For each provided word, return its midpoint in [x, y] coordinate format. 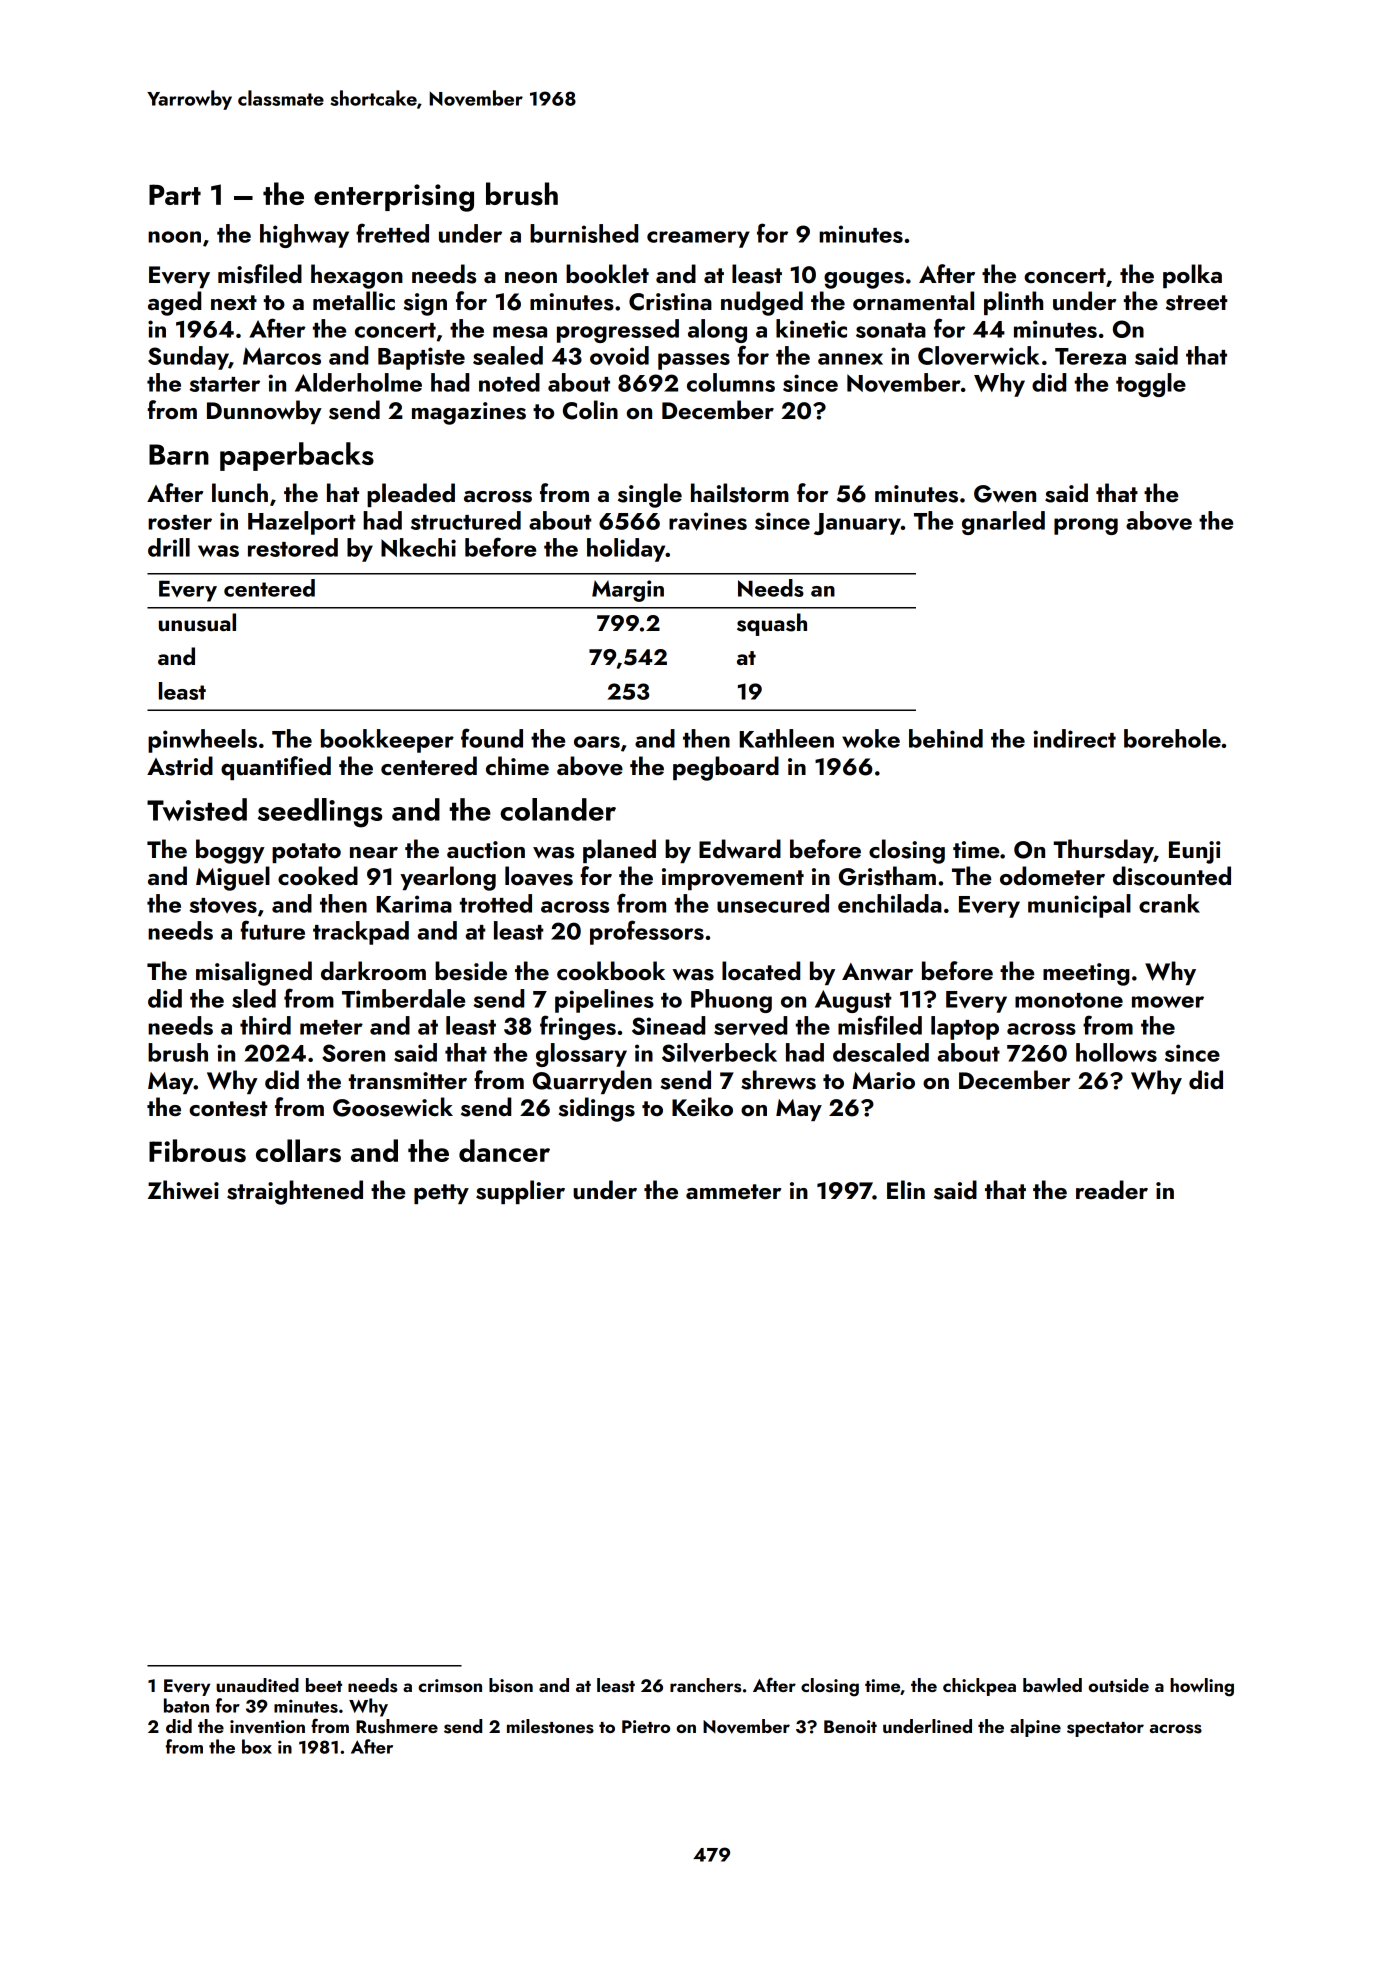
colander [558, 809]
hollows [1116, 1052]
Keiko [702, 1106]
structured [466, 520]
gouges [864, 280]
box [257, 1746]
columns [731, 382]
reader [1112, 1189]
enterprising [394, 198]
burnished [584, 233]
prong [1086, 526]
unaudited [257, 1685]
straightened [295, 1192]
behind [946, 738]
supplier [520, 1192]
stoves [223, 905]
